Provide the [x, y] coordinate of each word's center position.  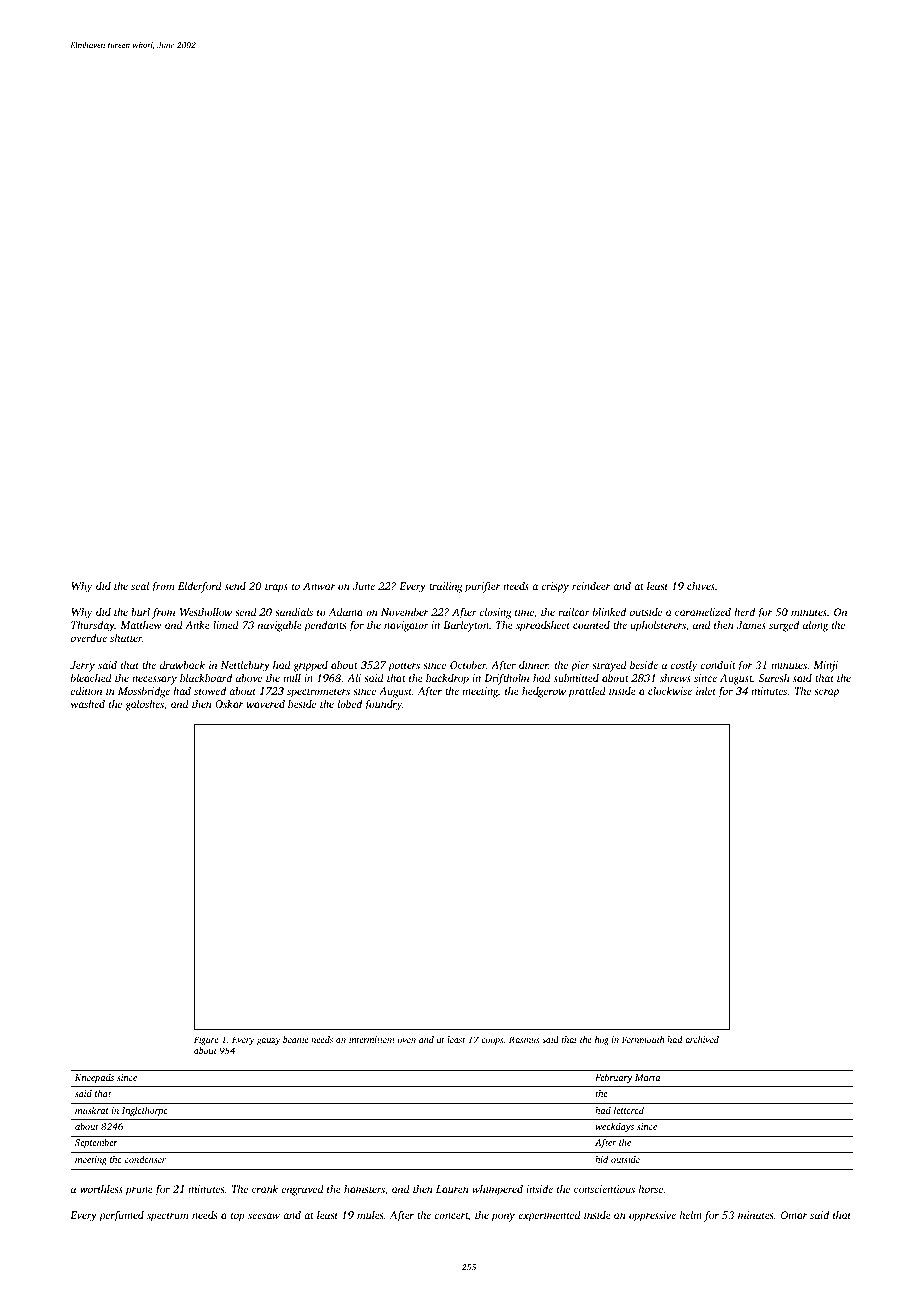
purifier [482, 587]
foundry [383, 705]
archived [702, 1039]
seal [140, 586]
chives [701, 586]
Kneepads [94, 1078]
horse [651, 1189]
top [238, 1217]
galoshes [144, 705]
